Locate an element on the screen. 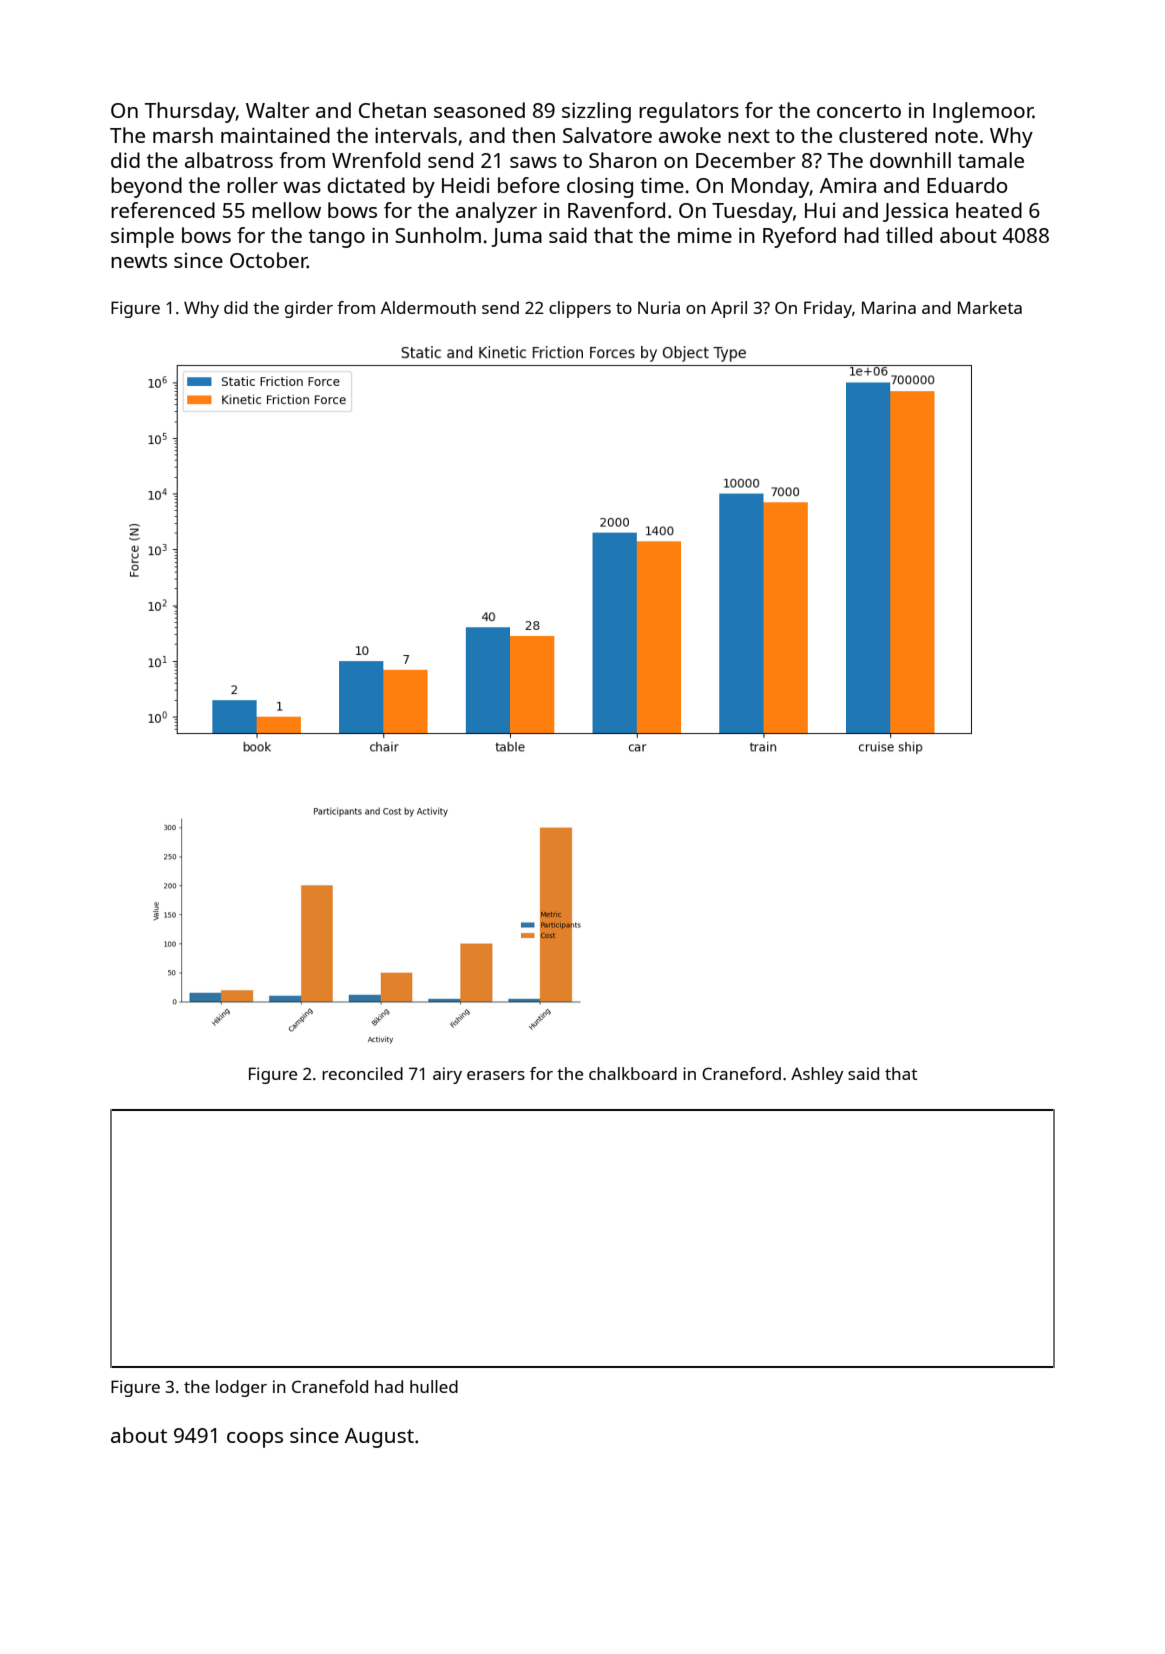 Image resolution: width=1165 pixels, height=1654 pixels. coops is located at coordinates (255, 1440).
